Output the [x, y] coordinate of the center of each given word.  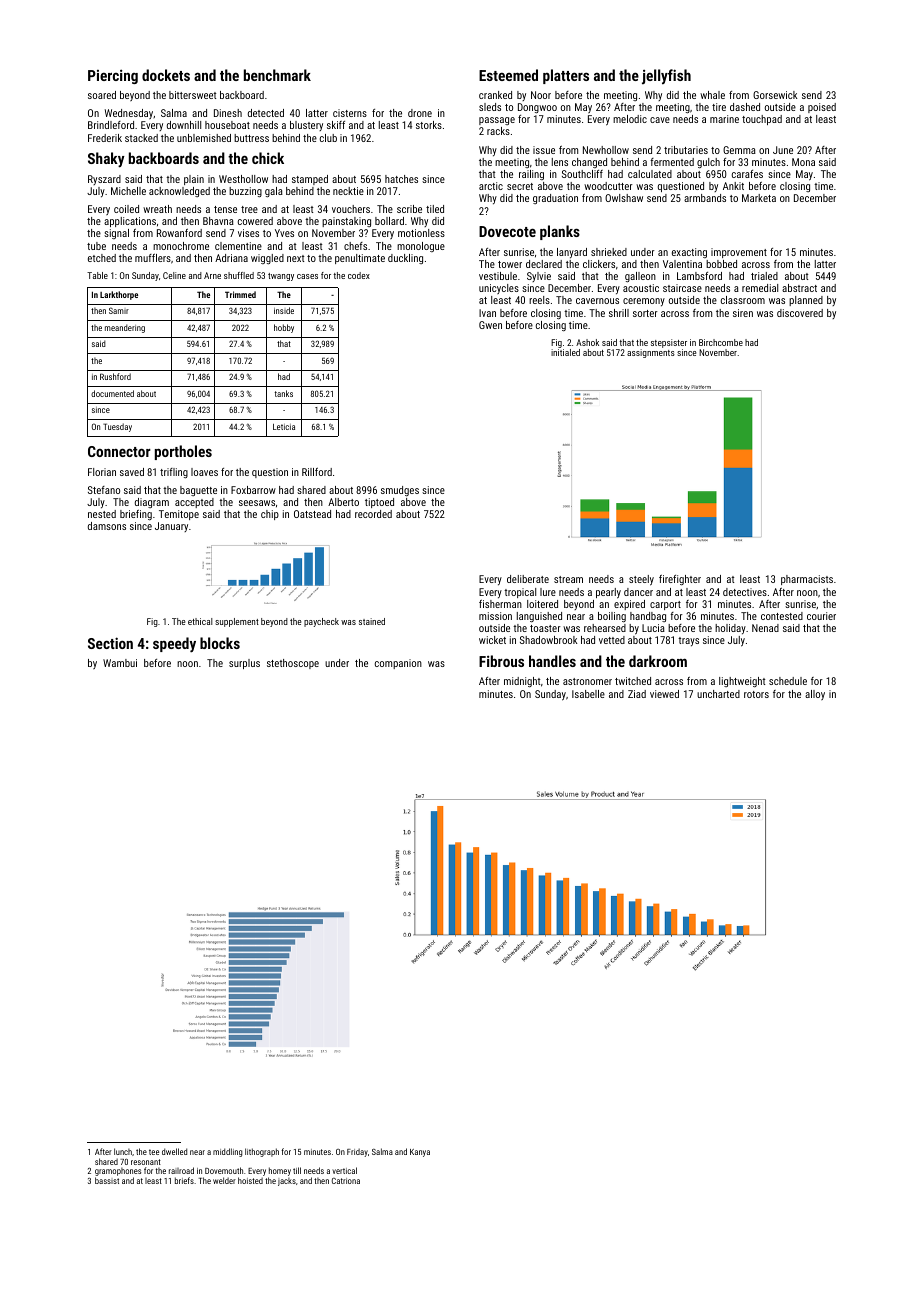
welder [224, 1180]
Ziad [637, 694]
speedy [174, 645]
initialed [565, 352]
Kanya [420, 1153]
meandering [125, 328]
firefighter [680, 580]
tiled [435, 209]
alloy [815, 695]
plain [194, 180]
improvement [739, 253]
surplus [244, 664]
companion [398, 664]
